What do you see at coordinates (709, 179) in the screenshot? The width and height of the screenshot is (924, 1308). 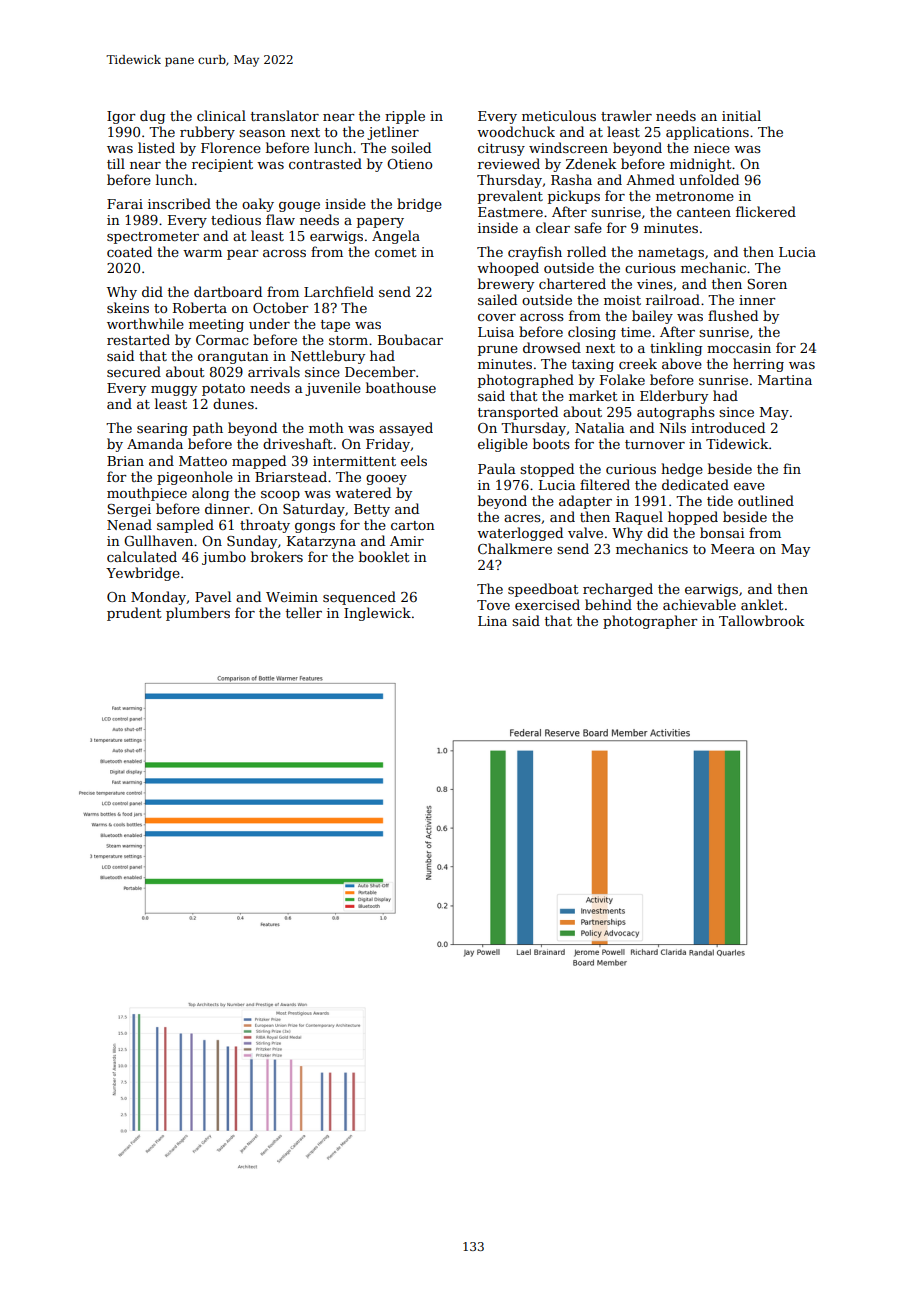 I see `unfolded` at bounding box center [709, 179].
